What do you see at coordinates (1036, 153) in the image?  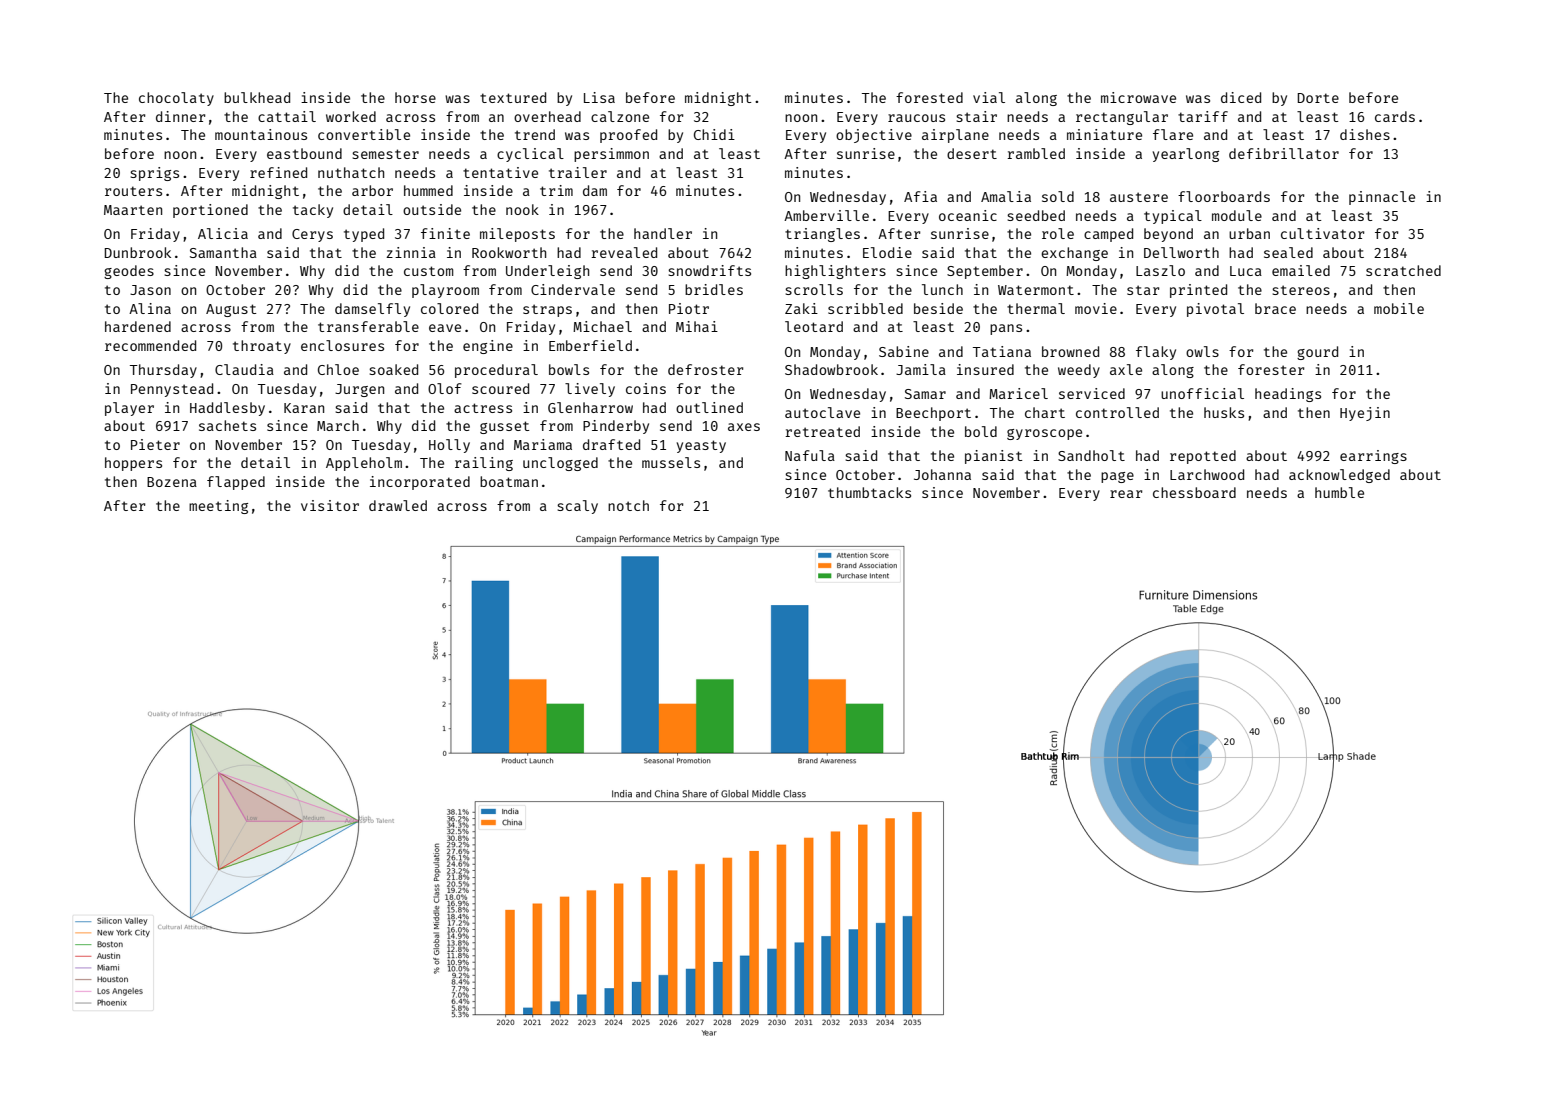 I see `rambled` at bounding box center [1036, 153].
